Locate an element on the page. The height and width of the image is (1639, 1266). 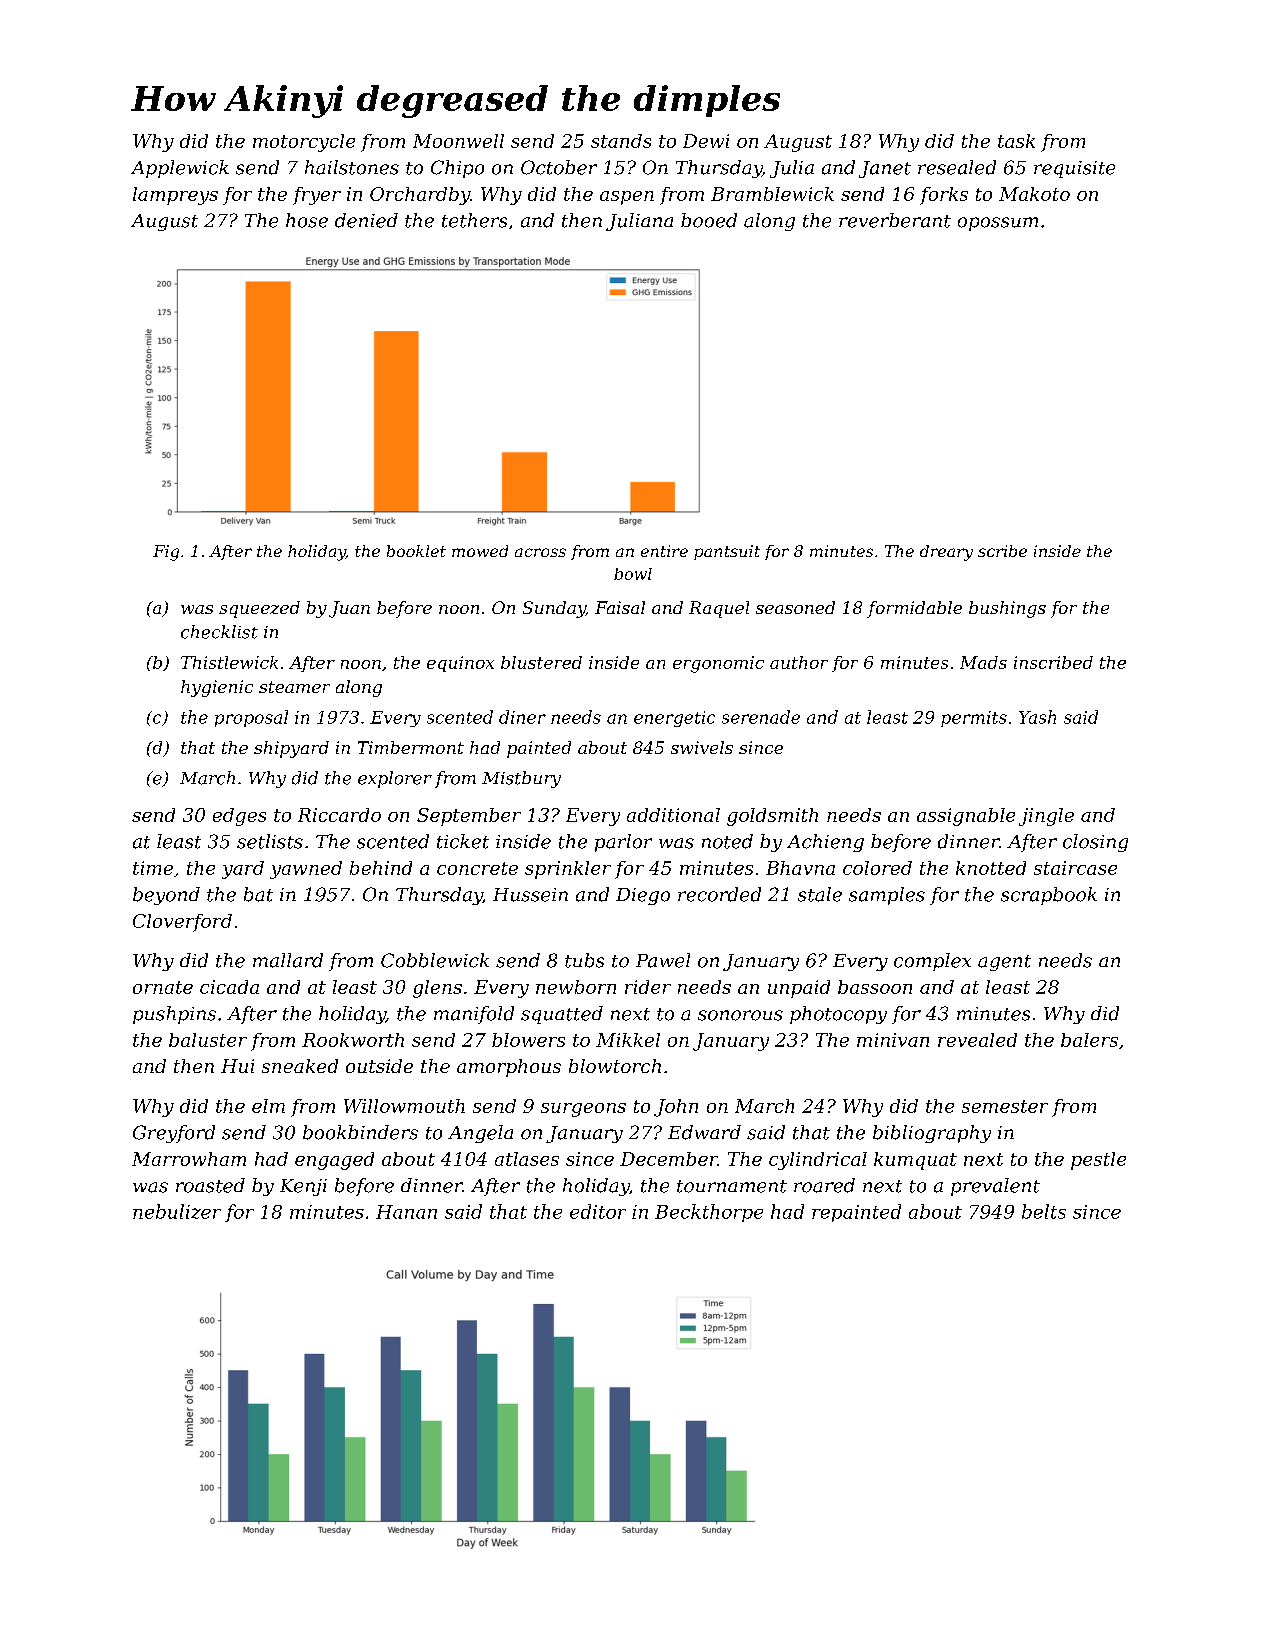
Hanan is located at coordinates (406, 1212).
